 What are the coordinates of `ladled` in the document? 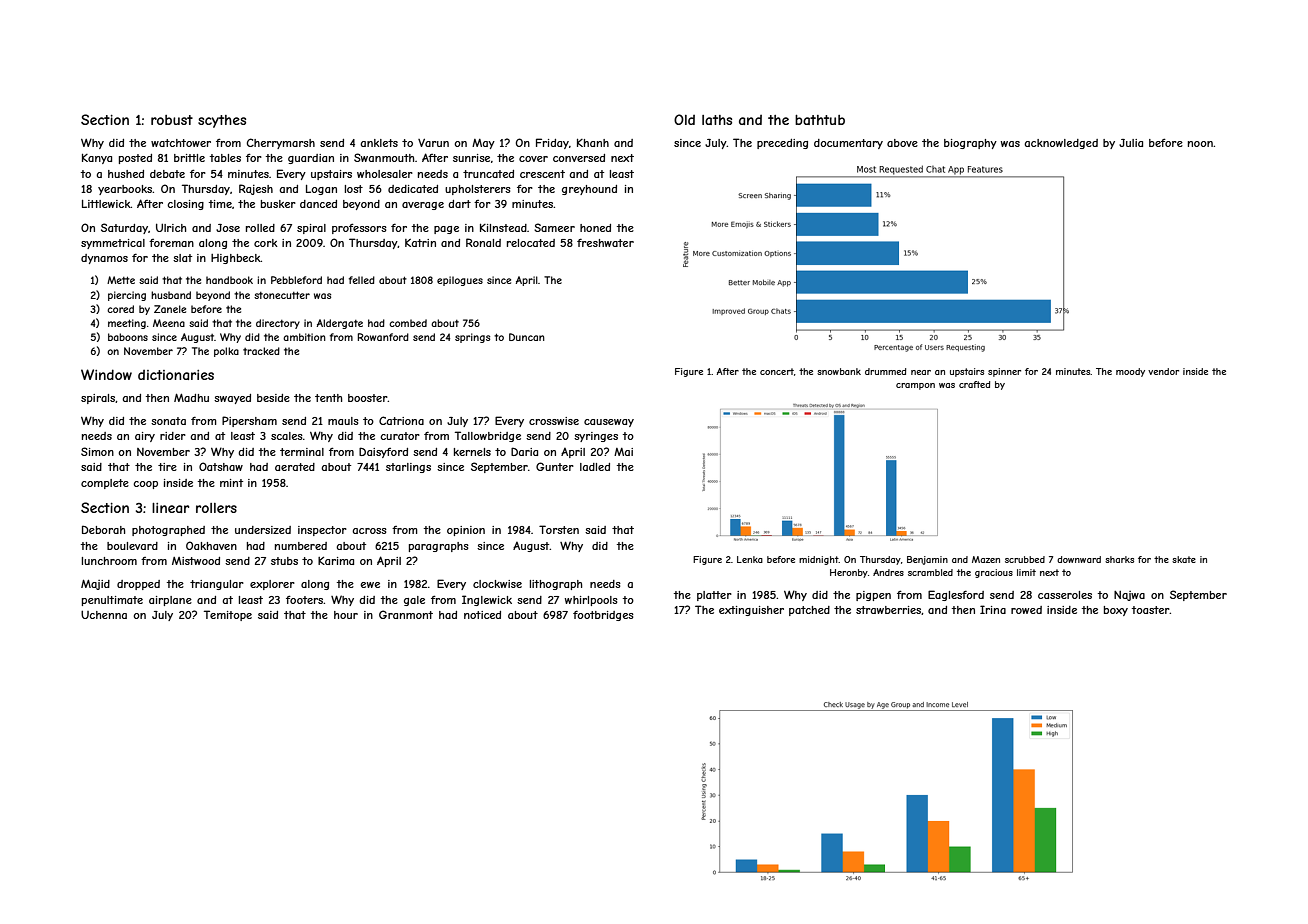 It's located at (595, 467).
